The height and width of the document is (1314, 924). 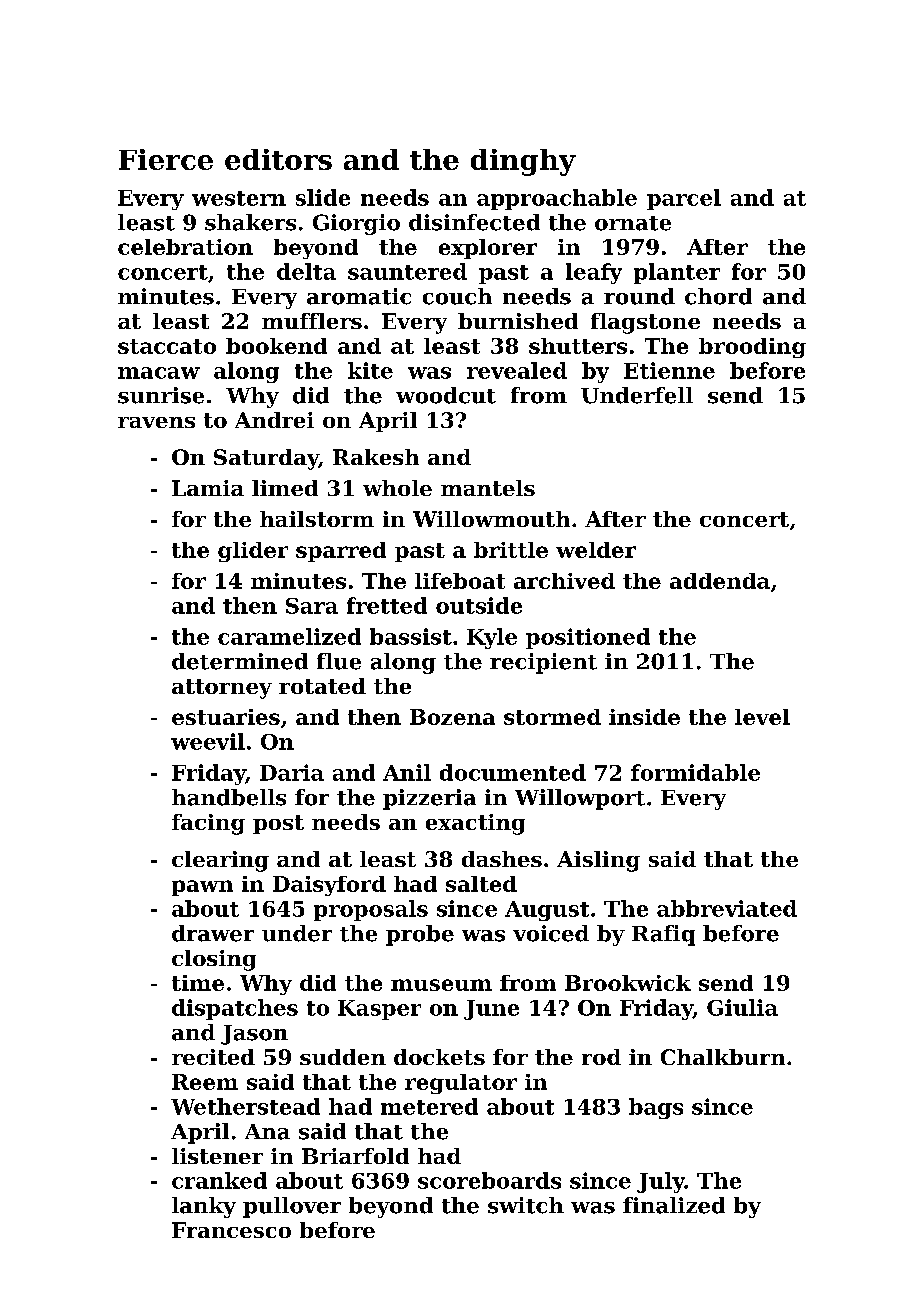 What do you see at coordinates (208, 824) in the document?
I see `facing` at bounding box center [208, 824].
